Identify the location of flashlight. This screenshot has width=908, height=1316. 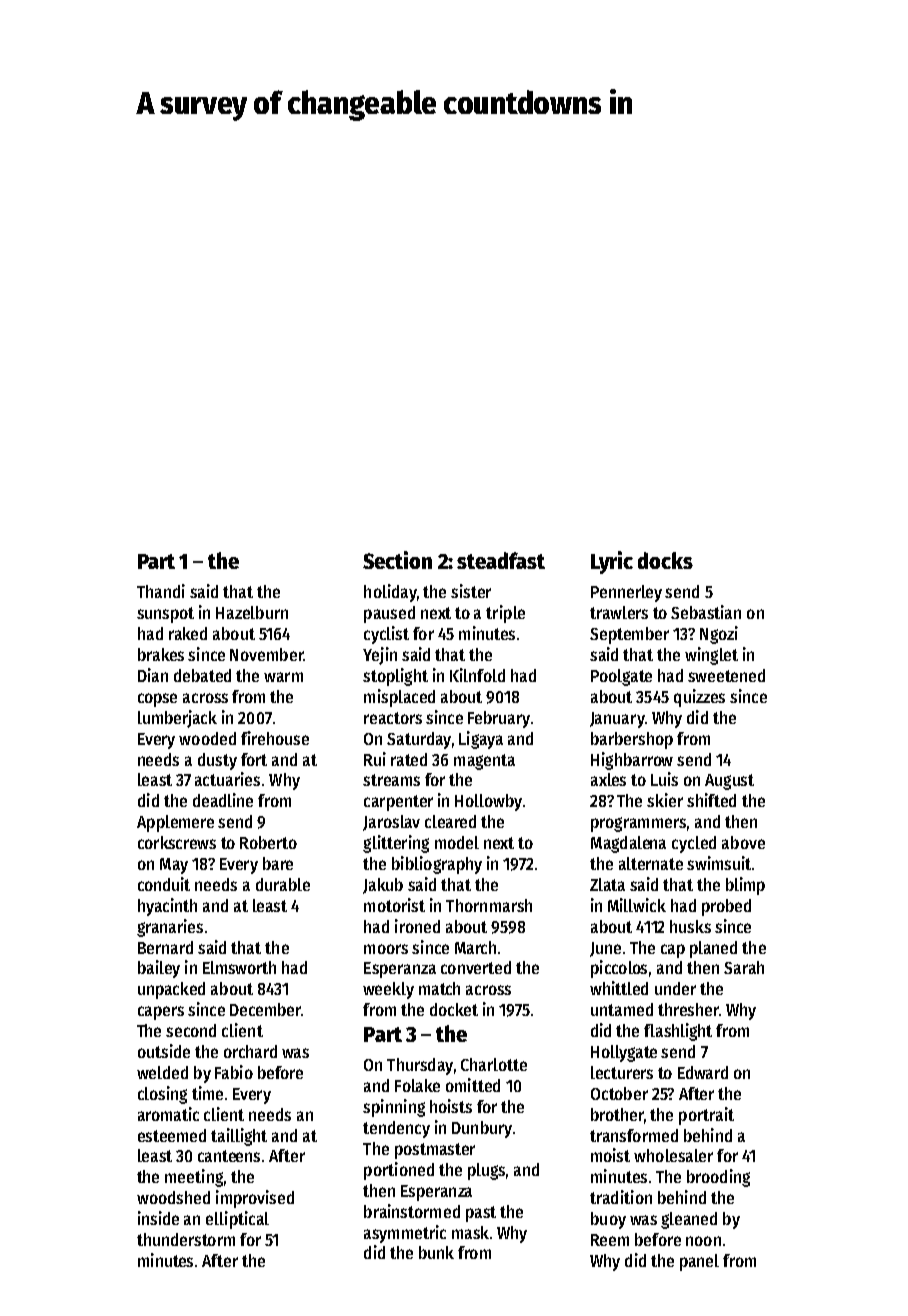
(678, 1032).
